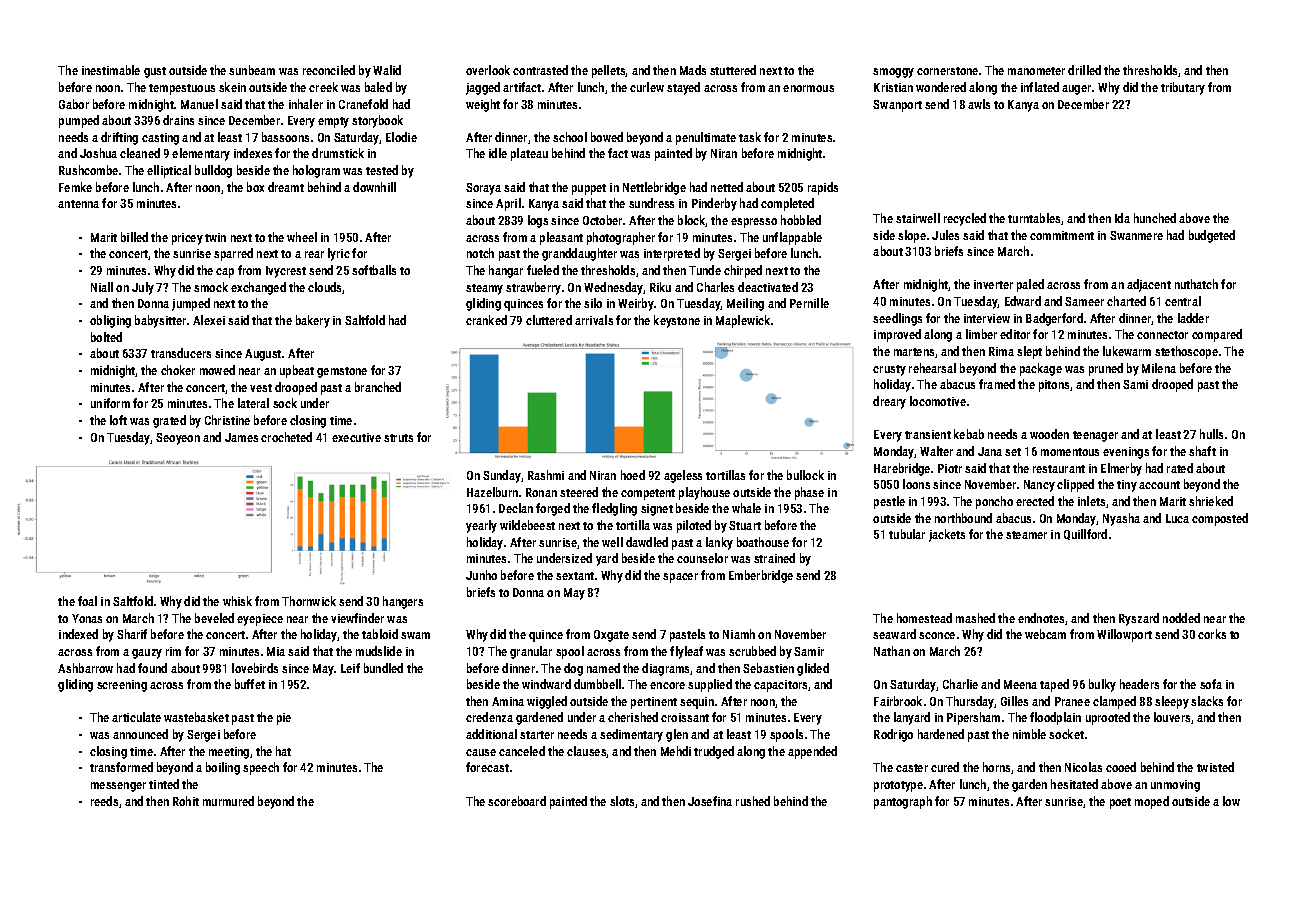  What do you see at coordinates (481, 526) in the page?
I see `yearly` at bounding box center [481, 526].
